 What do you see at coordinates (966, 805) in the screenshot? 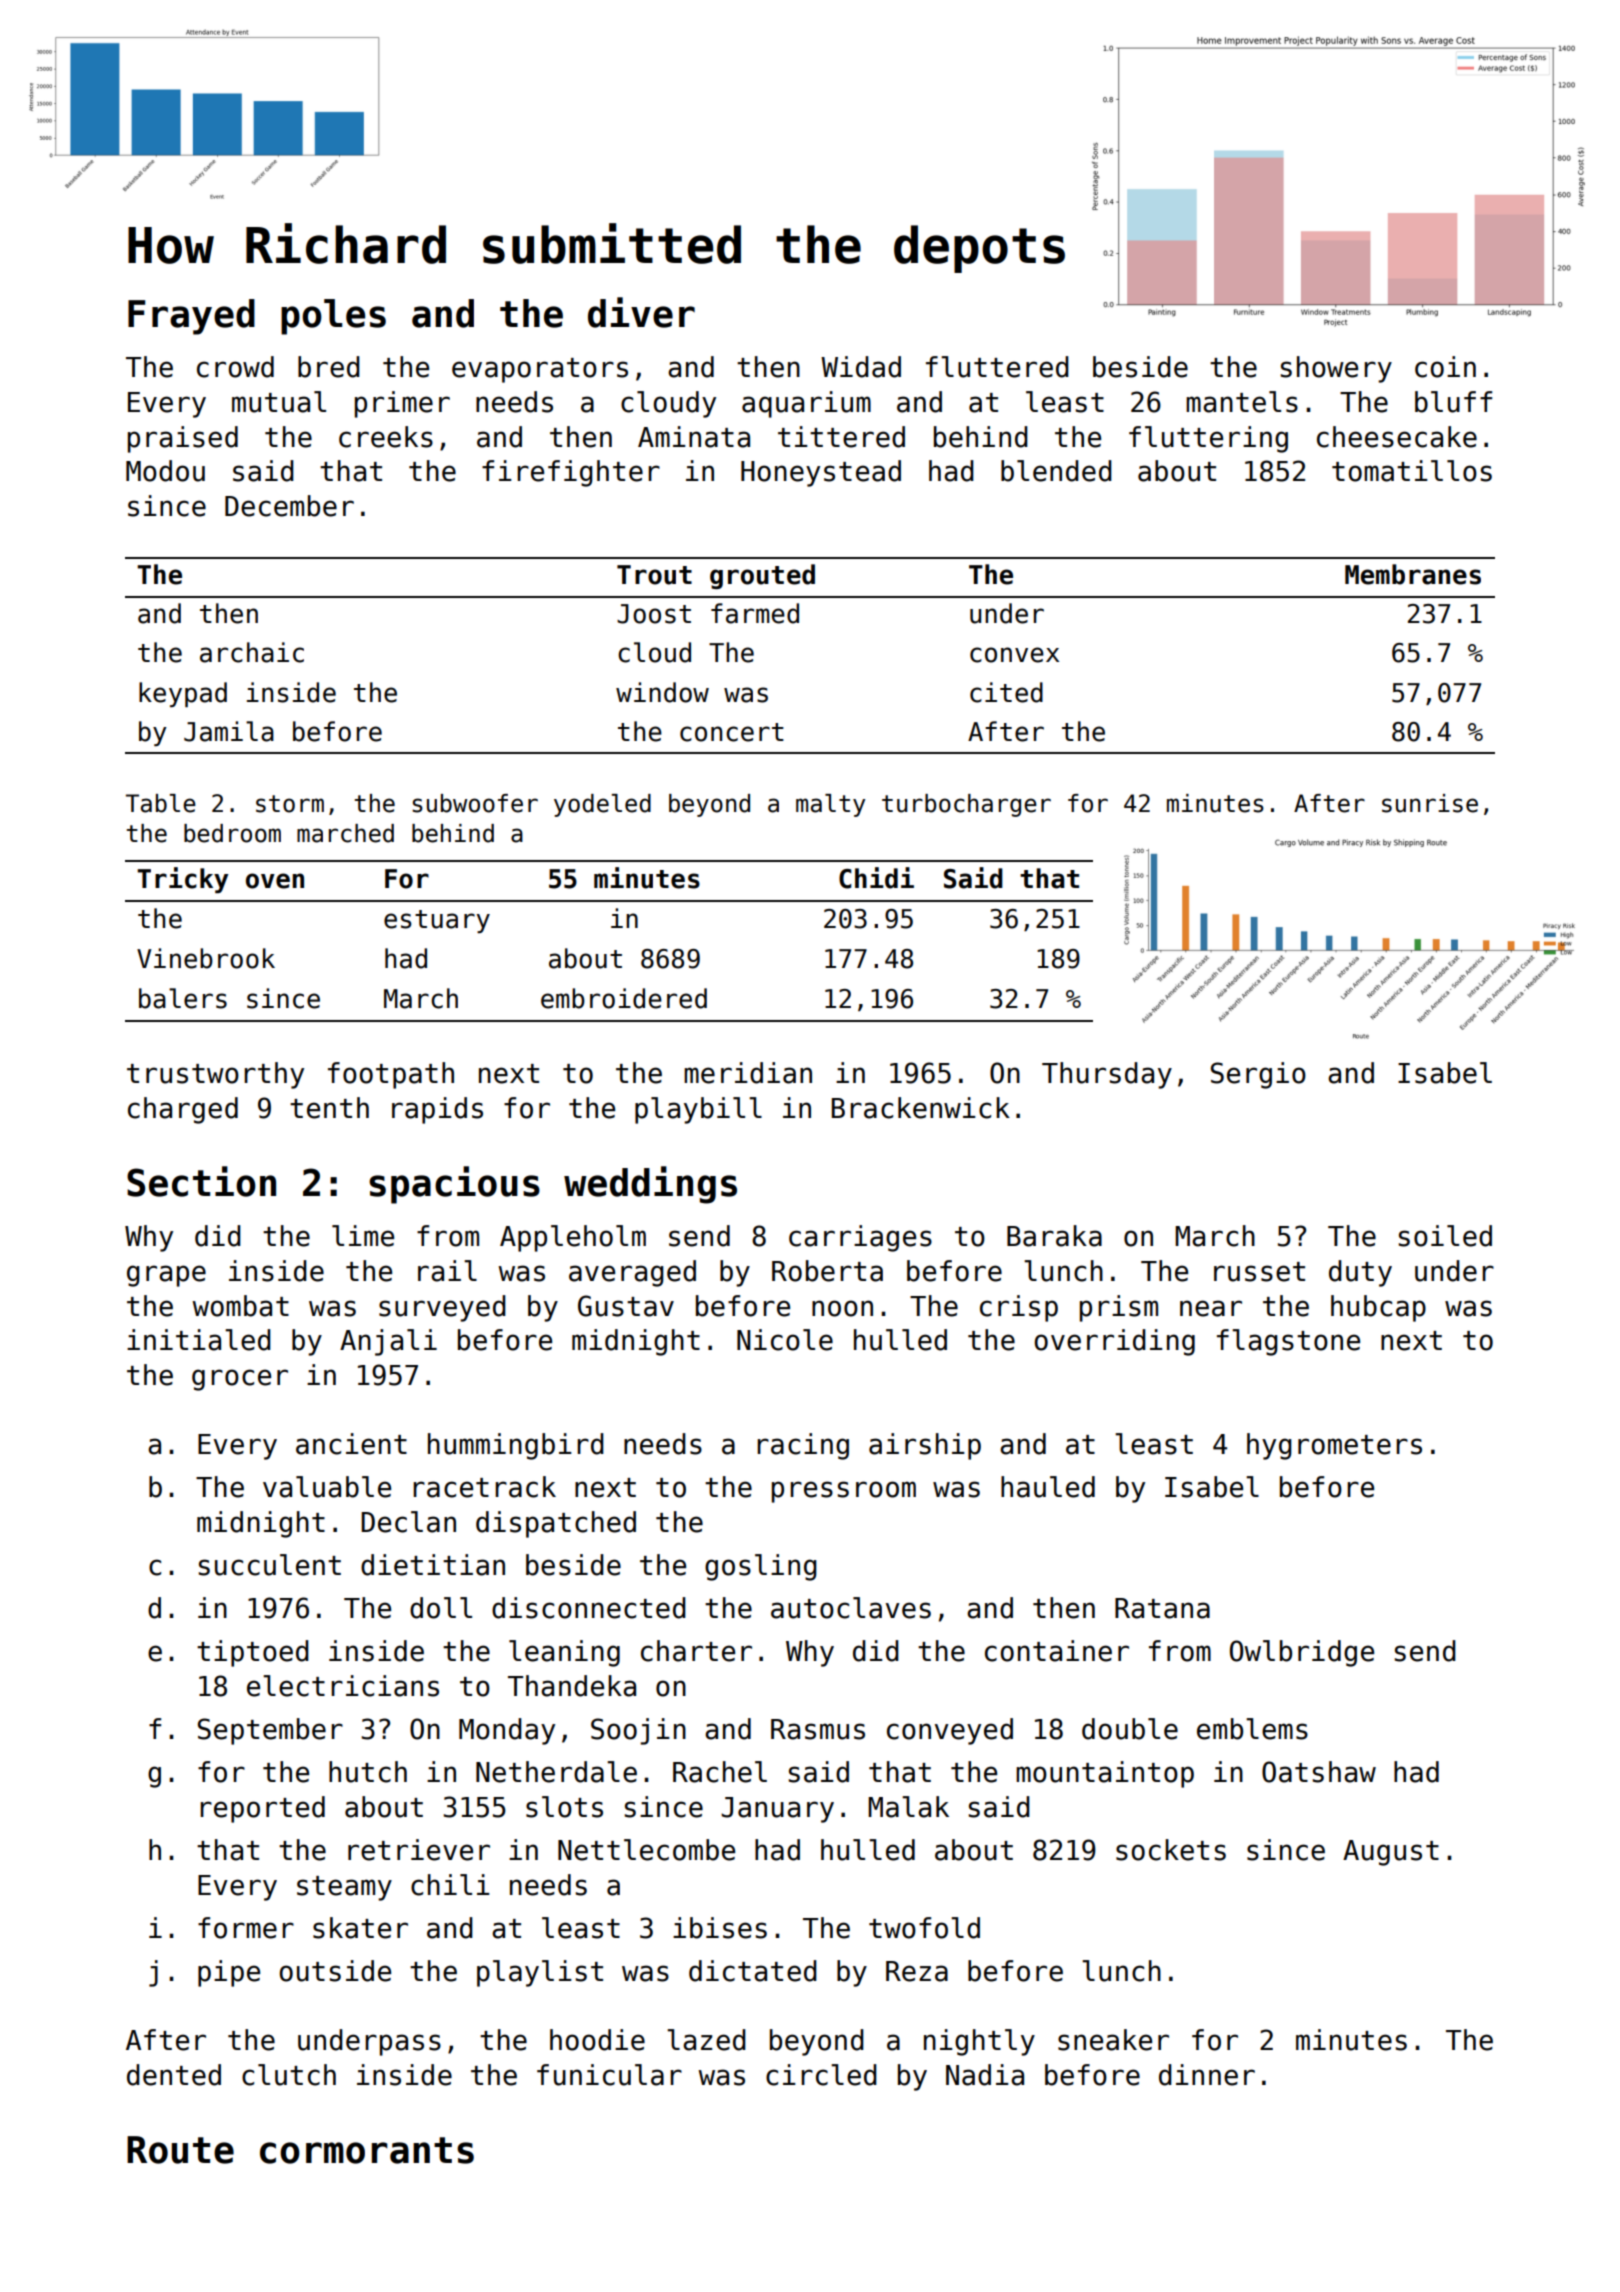
I see `turbocharger` at bounding box center [966, 805].
